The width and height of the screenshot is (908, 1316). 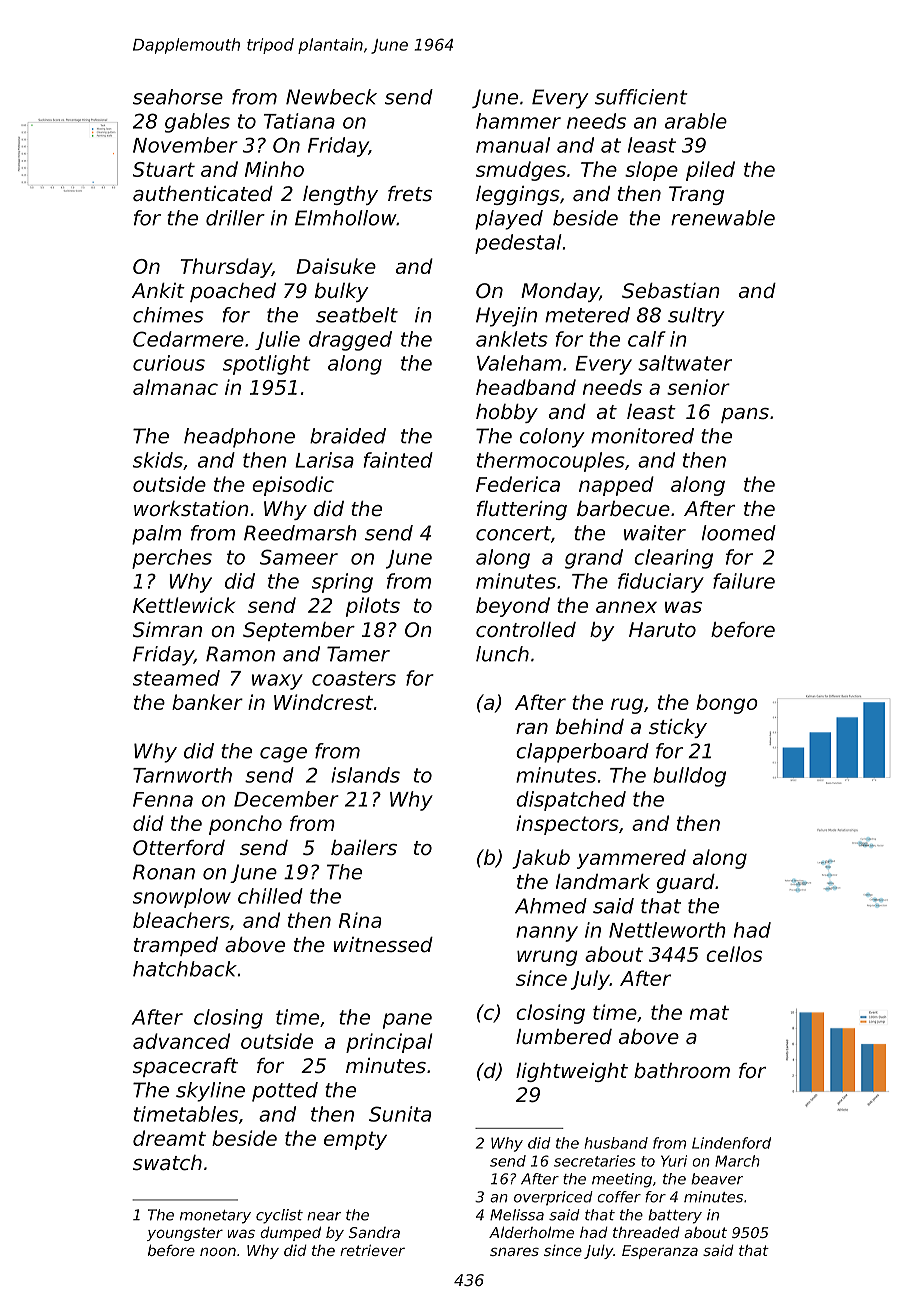 What do you see at coordinates (696, 121) in the screenshot?
I see `arable` at bounding box center [696, 121].
